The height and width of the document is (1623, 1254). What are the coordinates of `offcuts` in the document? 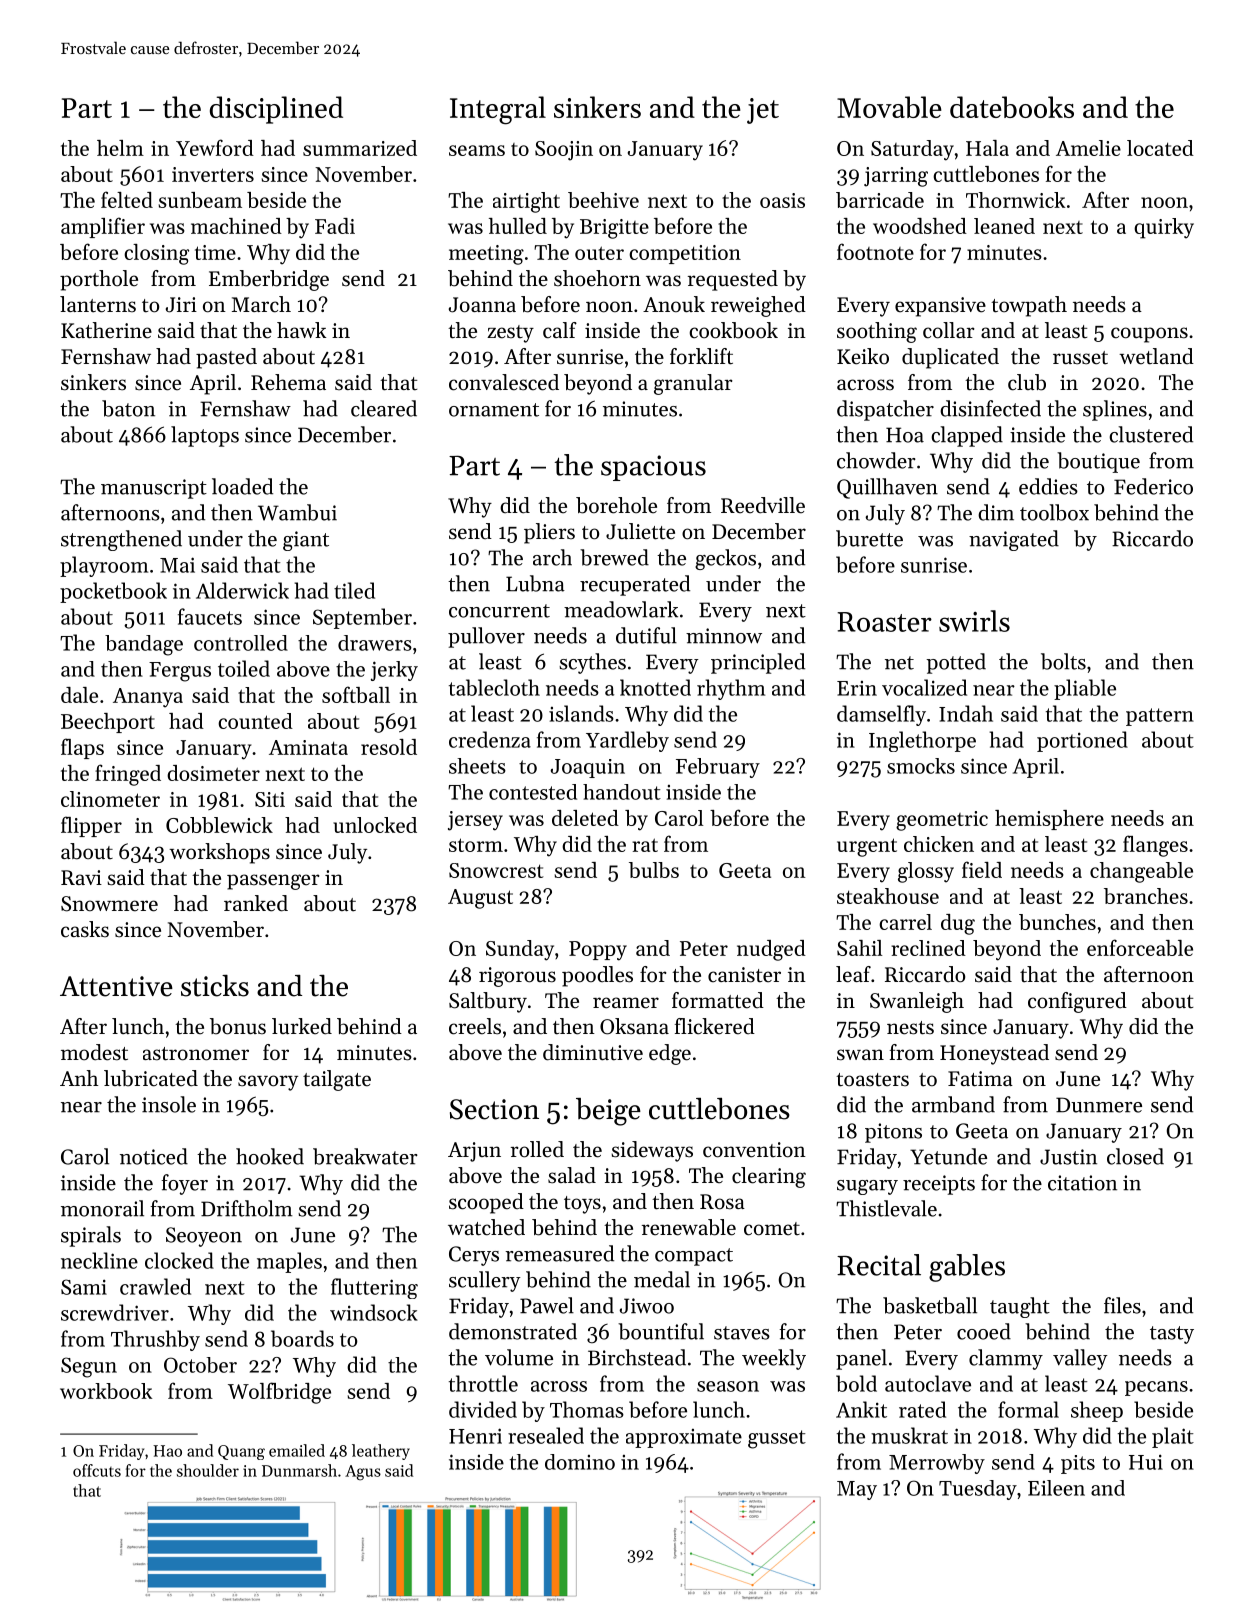 It's located at (97, 1470).
